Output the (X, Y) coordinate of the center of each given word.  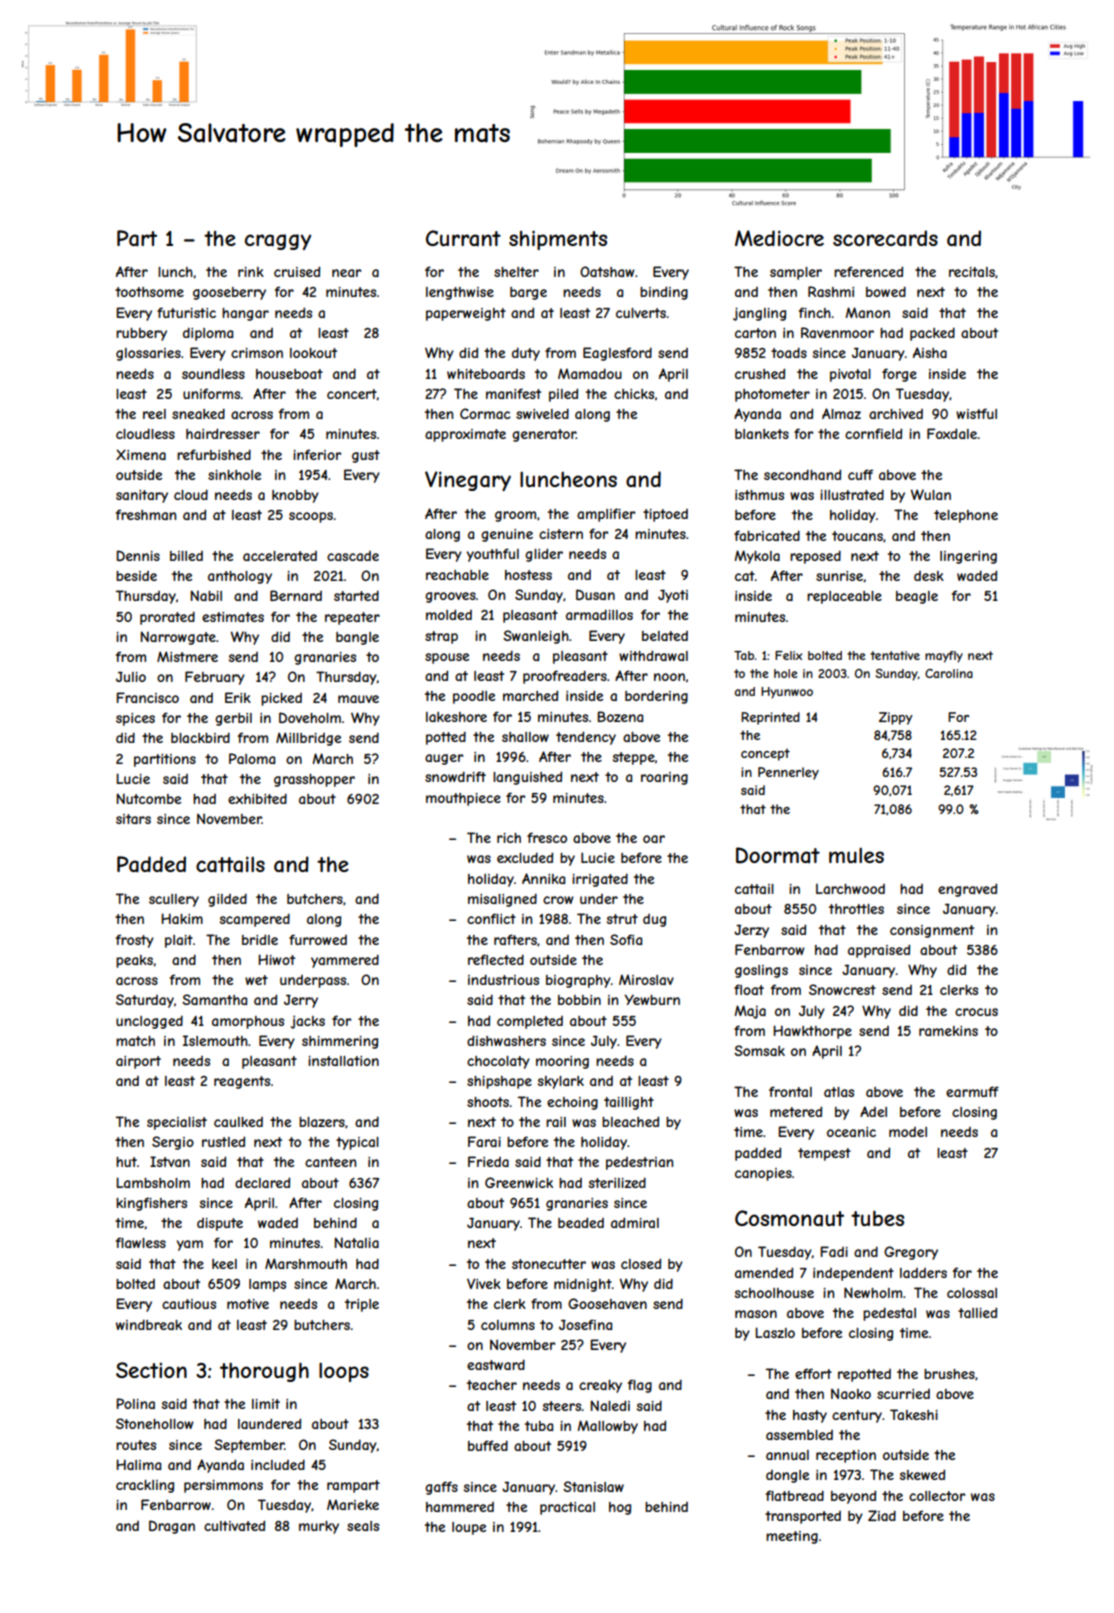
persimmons (223, 1486)
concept (765, 755)
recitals (972, 272)
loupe (469, 1528)
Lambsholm (153, 1182)
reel (154, 414)
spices (135, 719)
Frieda (488, 1161)
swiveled (542, 413)
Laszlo (775, 1332)
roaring (664, 778)
